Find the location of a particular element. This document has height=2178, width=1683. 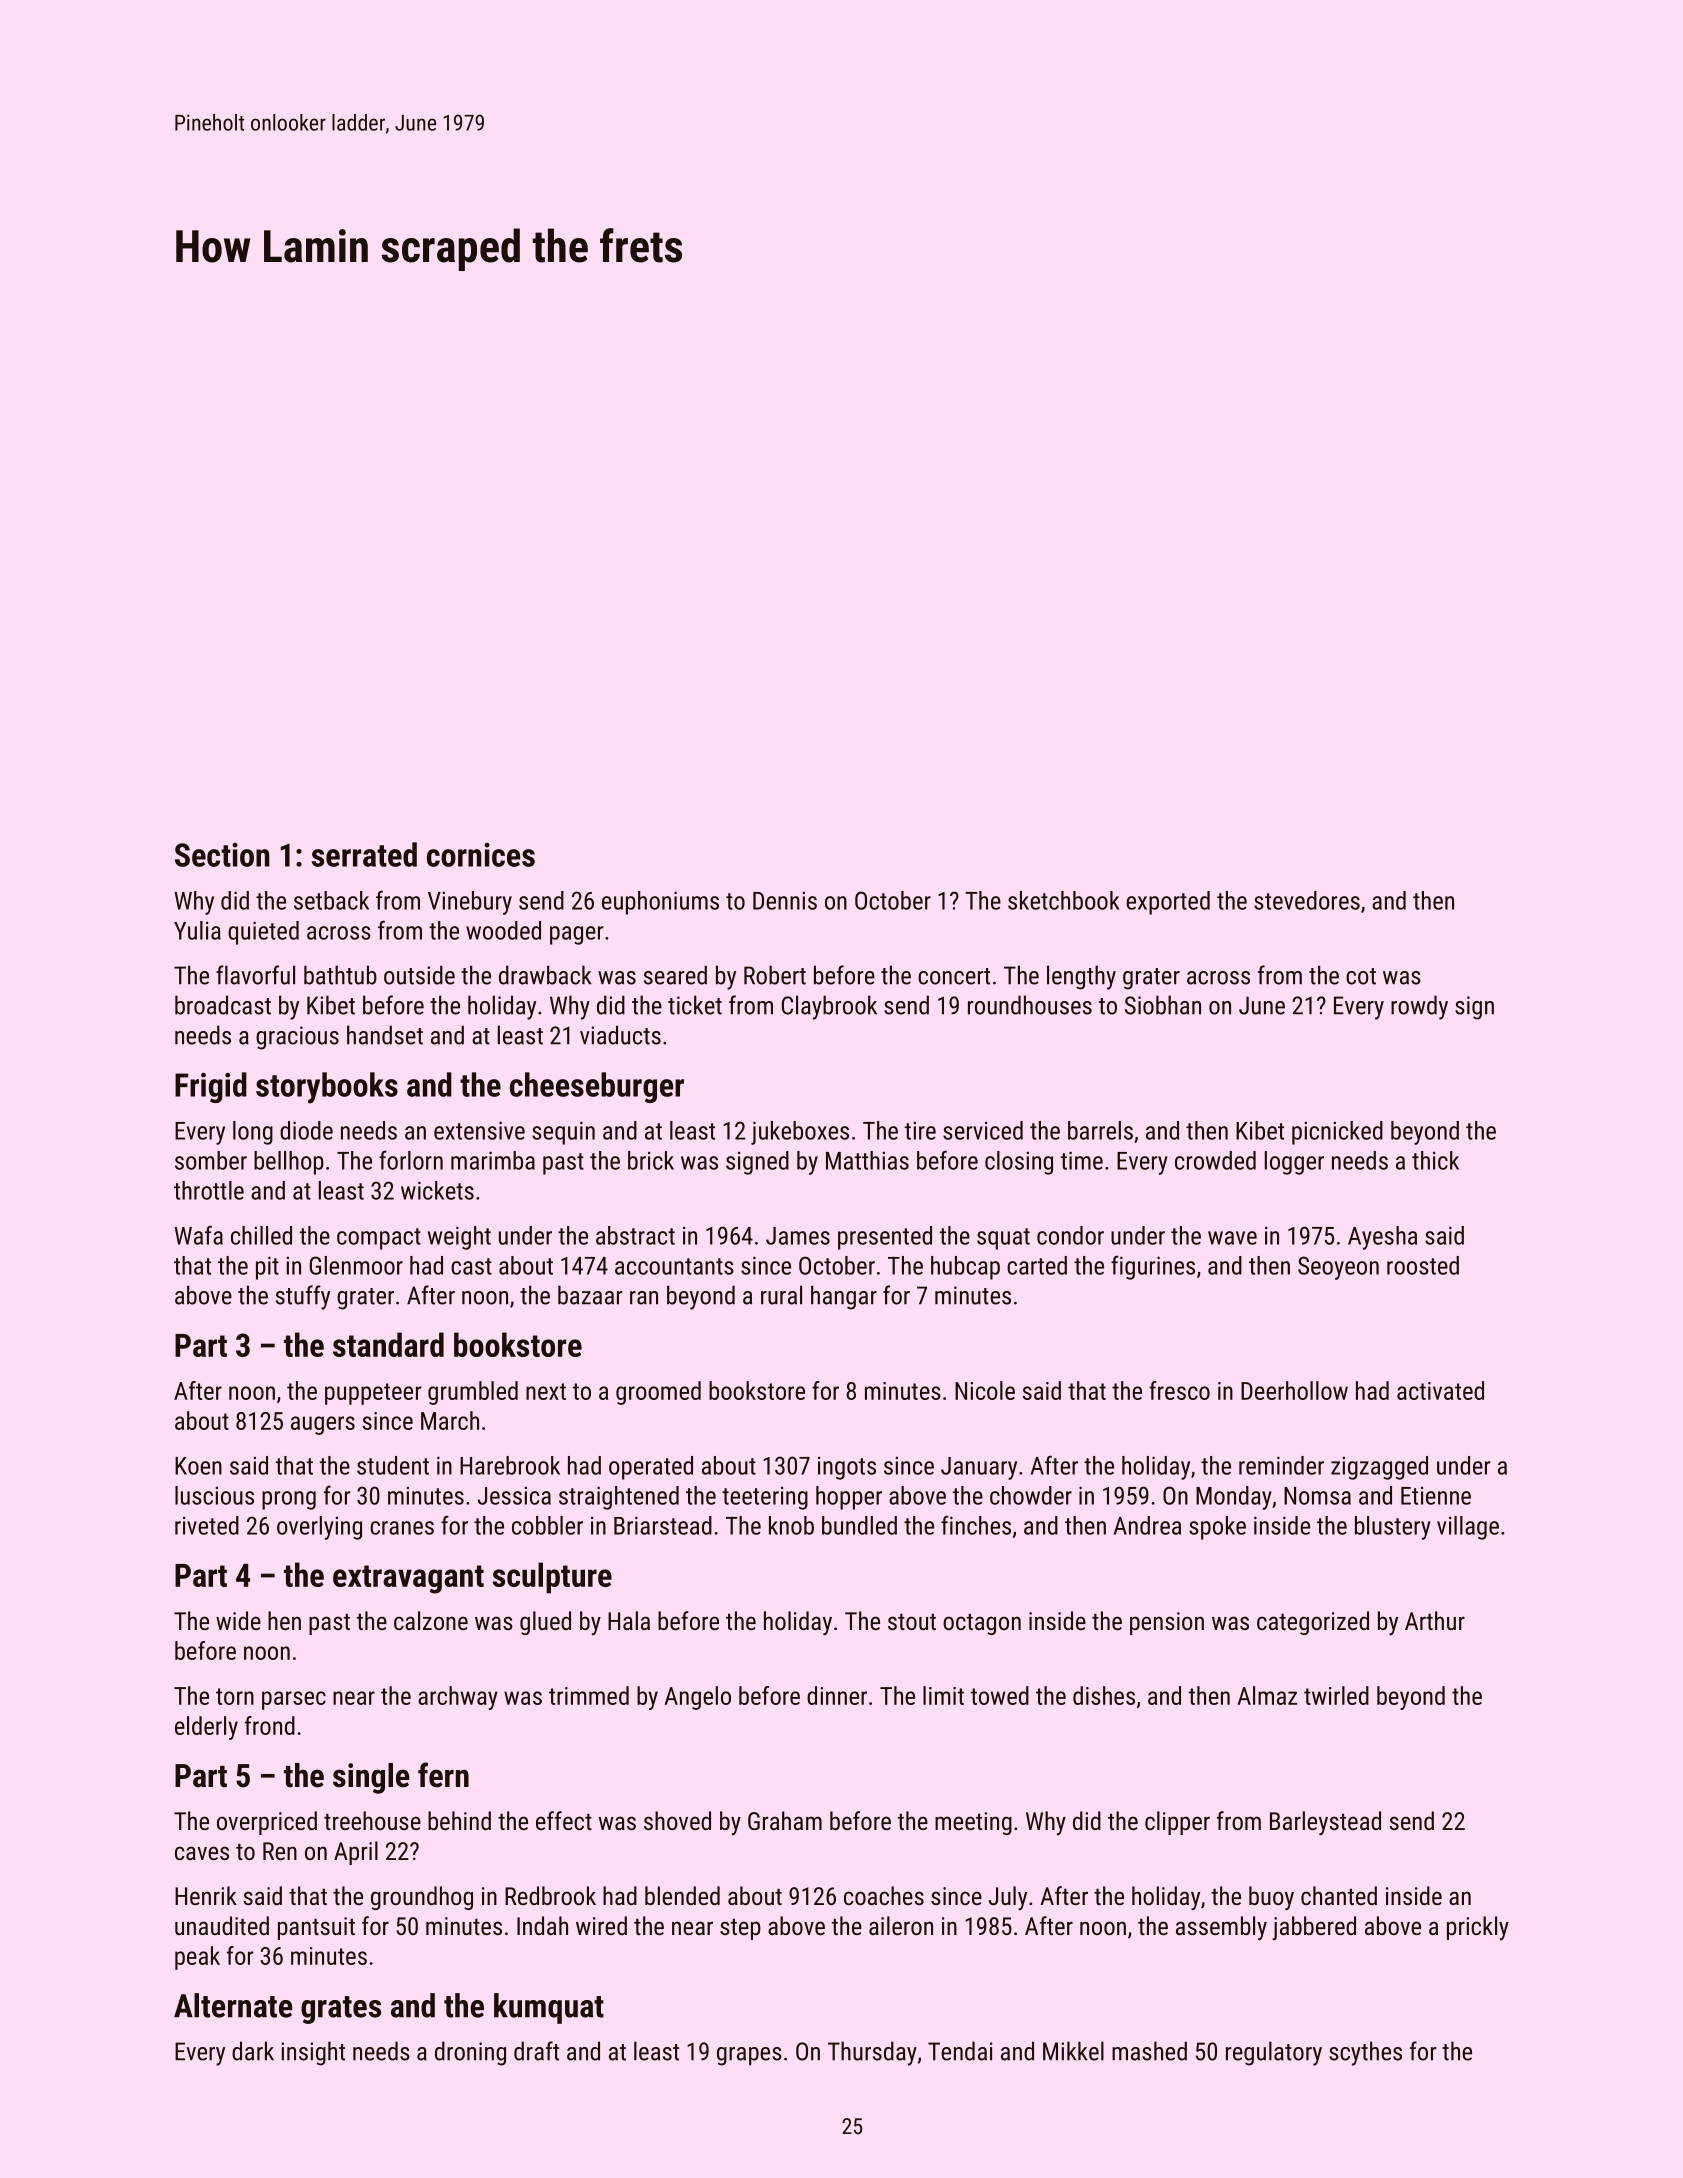

puppeteer is located at coordinates (373, 1394).
